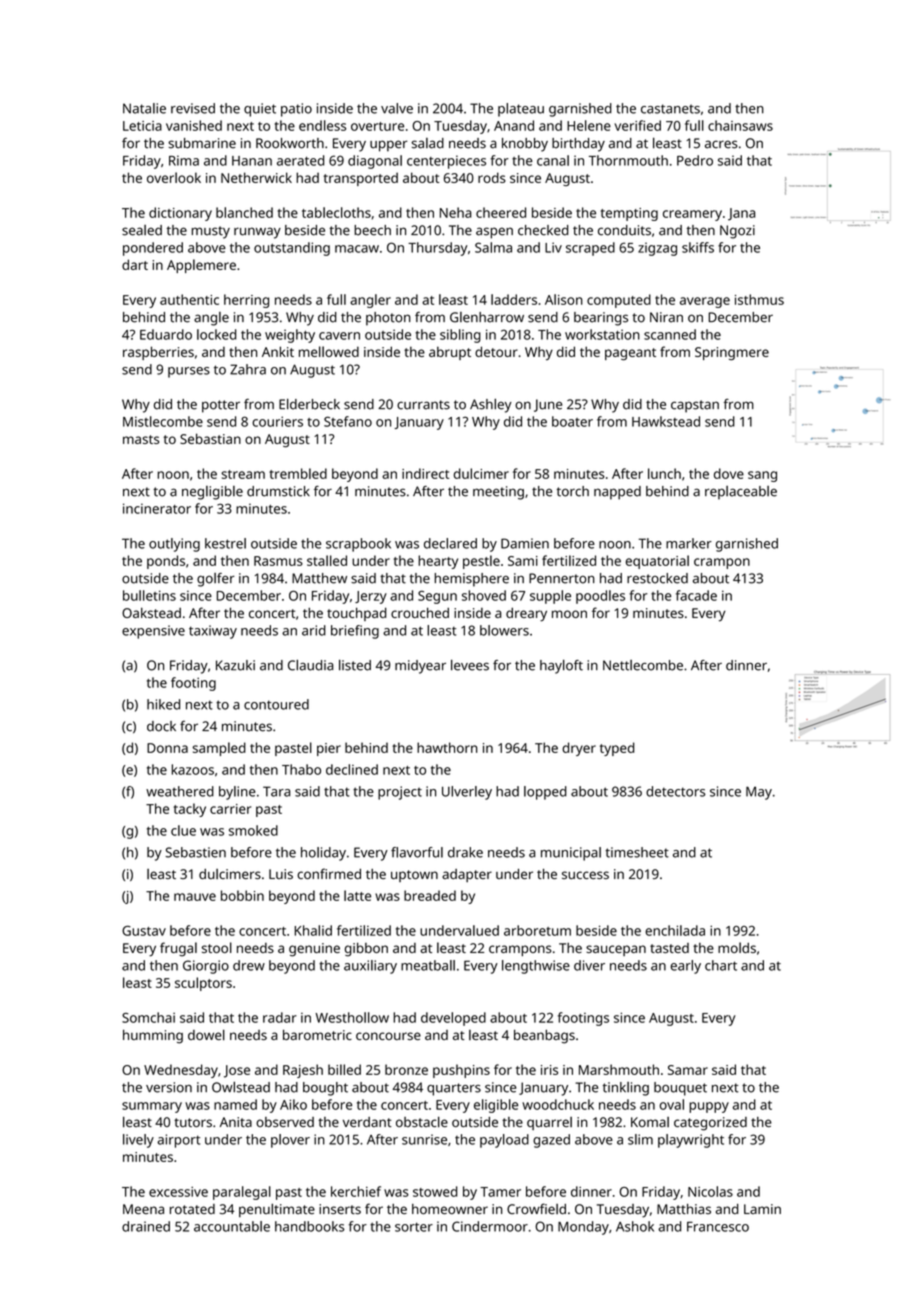 Image resolution: width=908 pixels, height=1316 pixels. I want to click on valve, so click(397, 108).
